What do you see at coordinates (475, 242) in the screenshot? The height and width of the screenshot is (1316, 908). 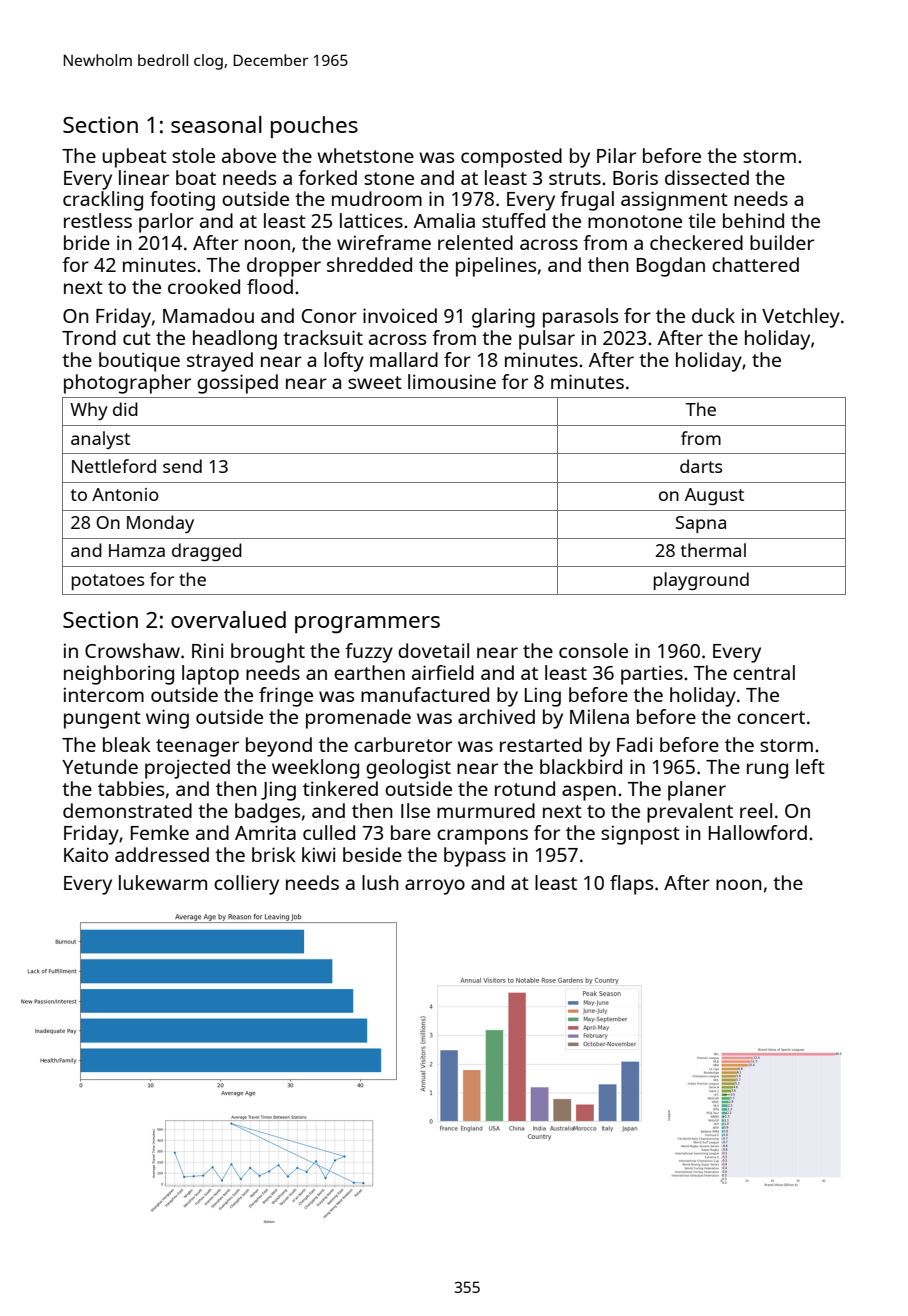 I see `relented` at bounding box center [475, 242].
